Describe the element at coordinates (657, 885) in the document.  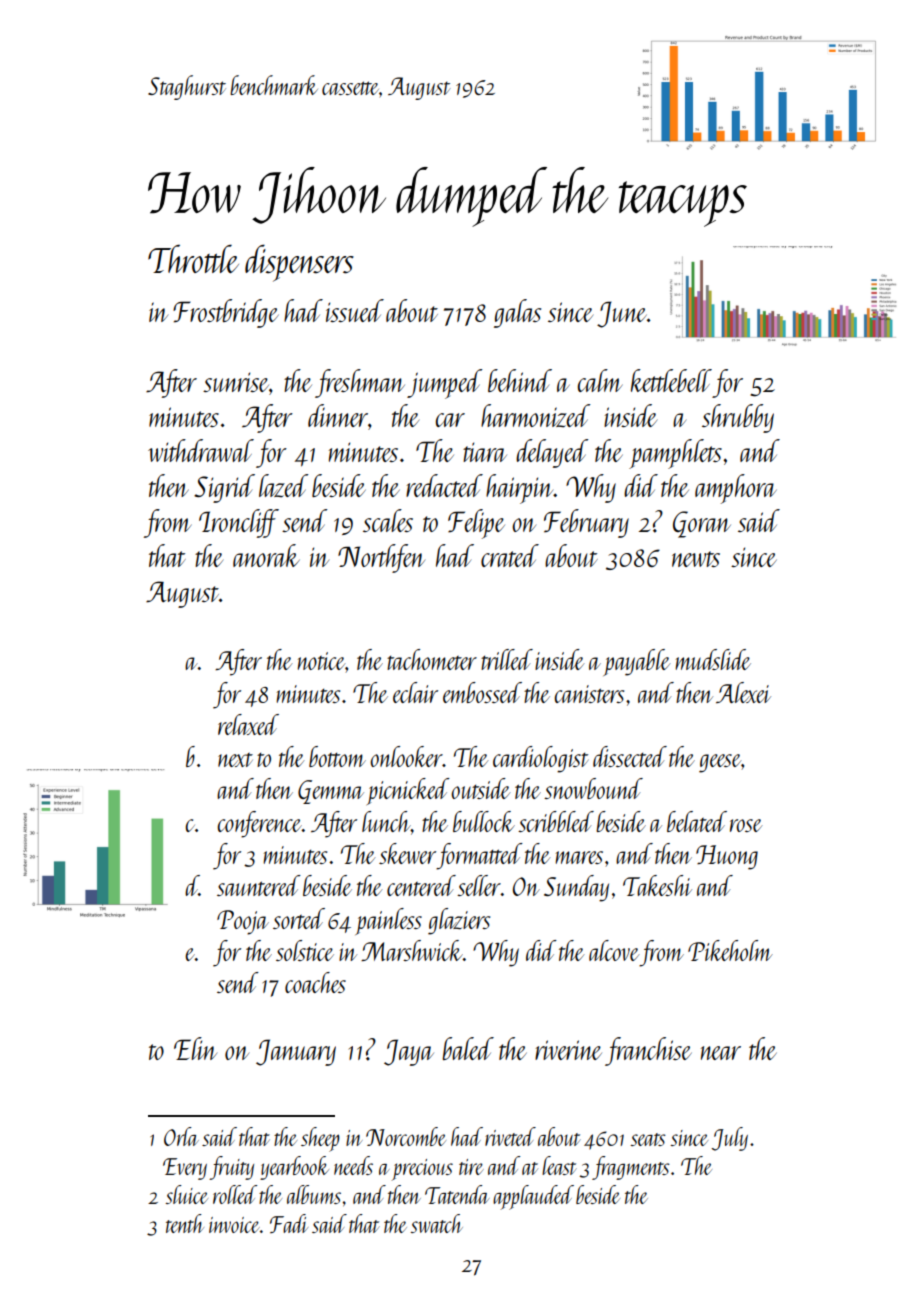
I see `Takeshi` at that location.
